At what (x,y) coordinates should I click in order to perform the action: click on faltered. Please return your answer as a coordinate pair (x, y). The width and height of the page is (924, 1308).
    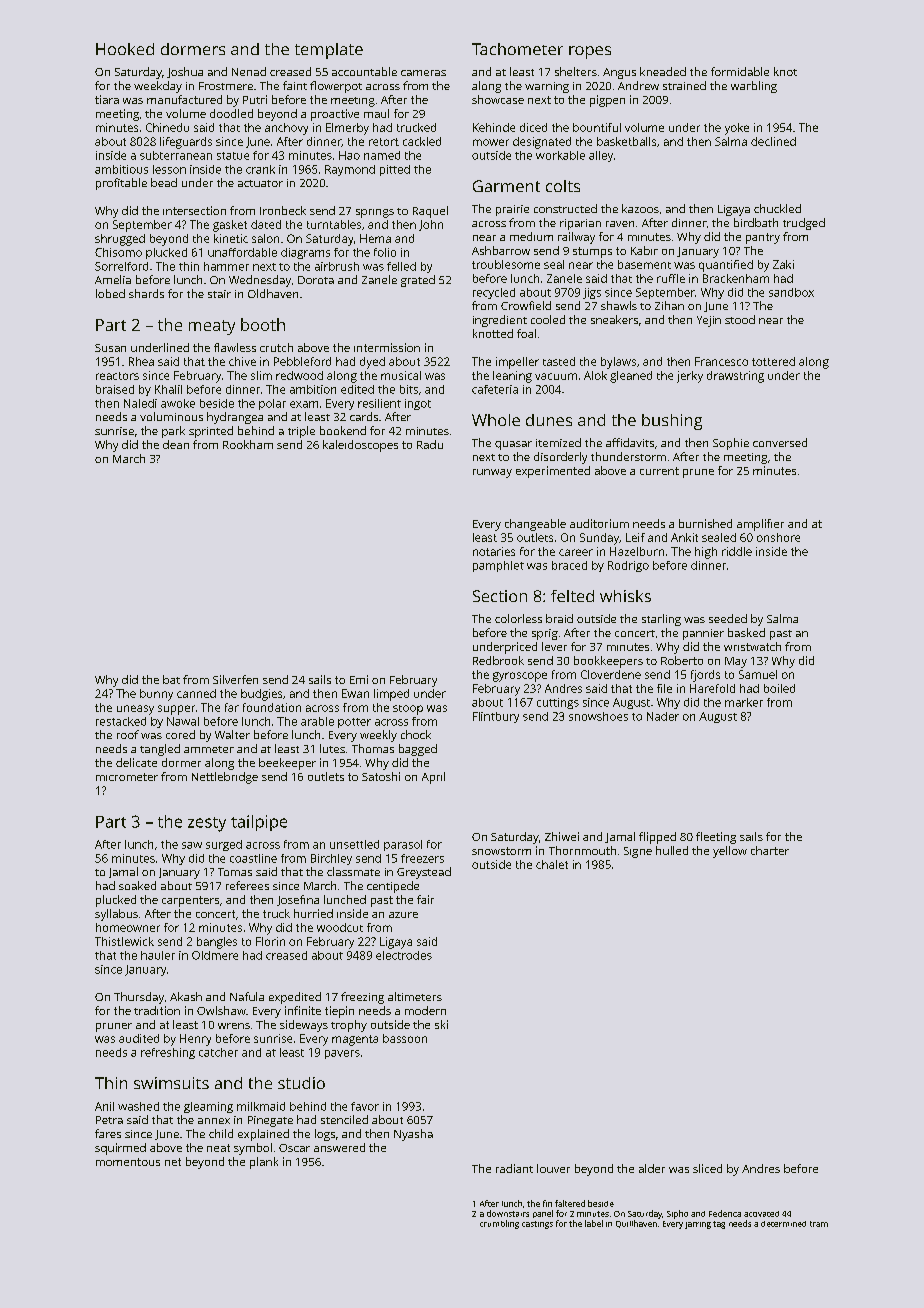
    Looking at the image, I should click on (570, 1203).
